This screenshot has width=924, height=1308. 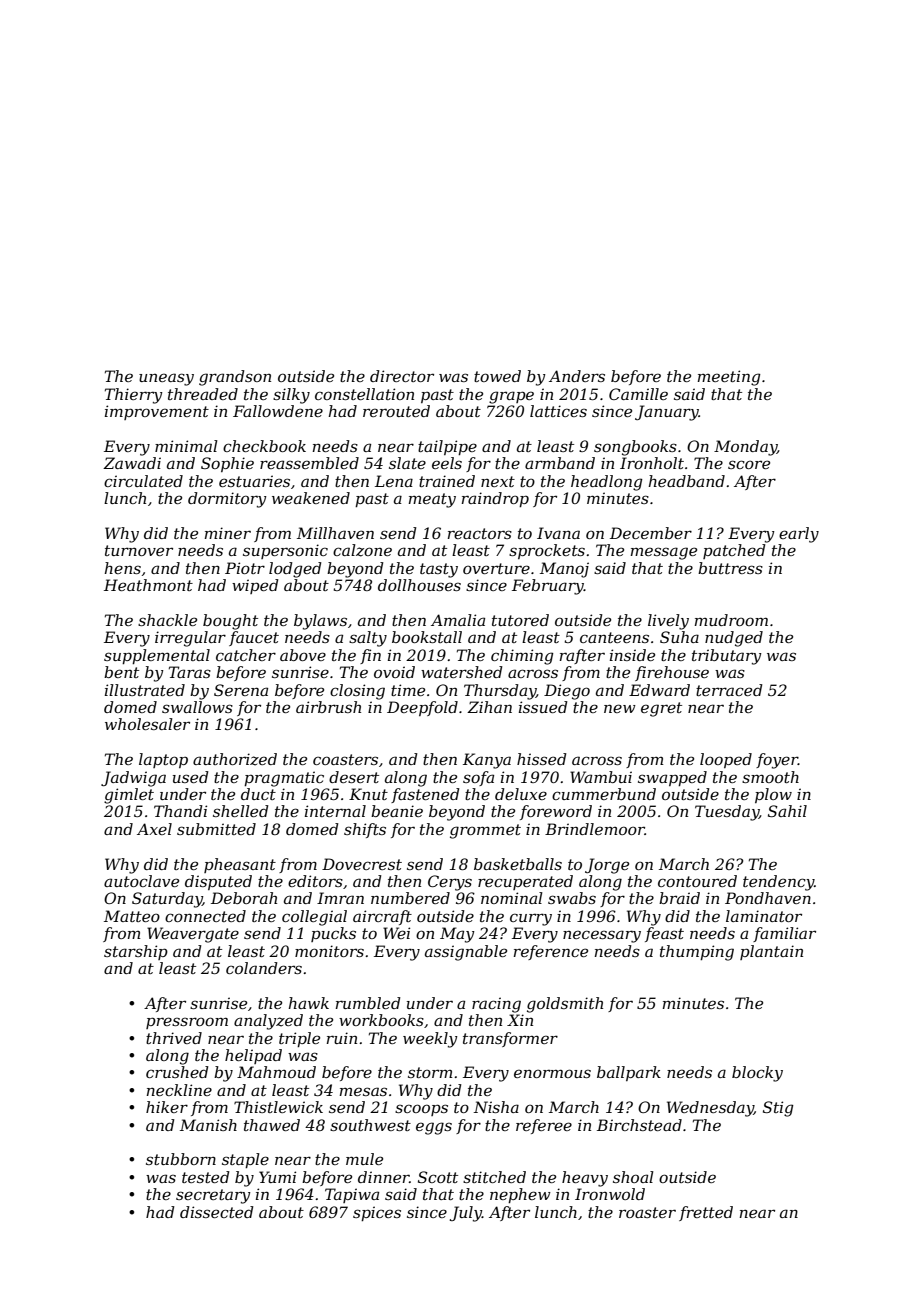 I want to click on Thistlewick, so click(x=278, y=1107).
